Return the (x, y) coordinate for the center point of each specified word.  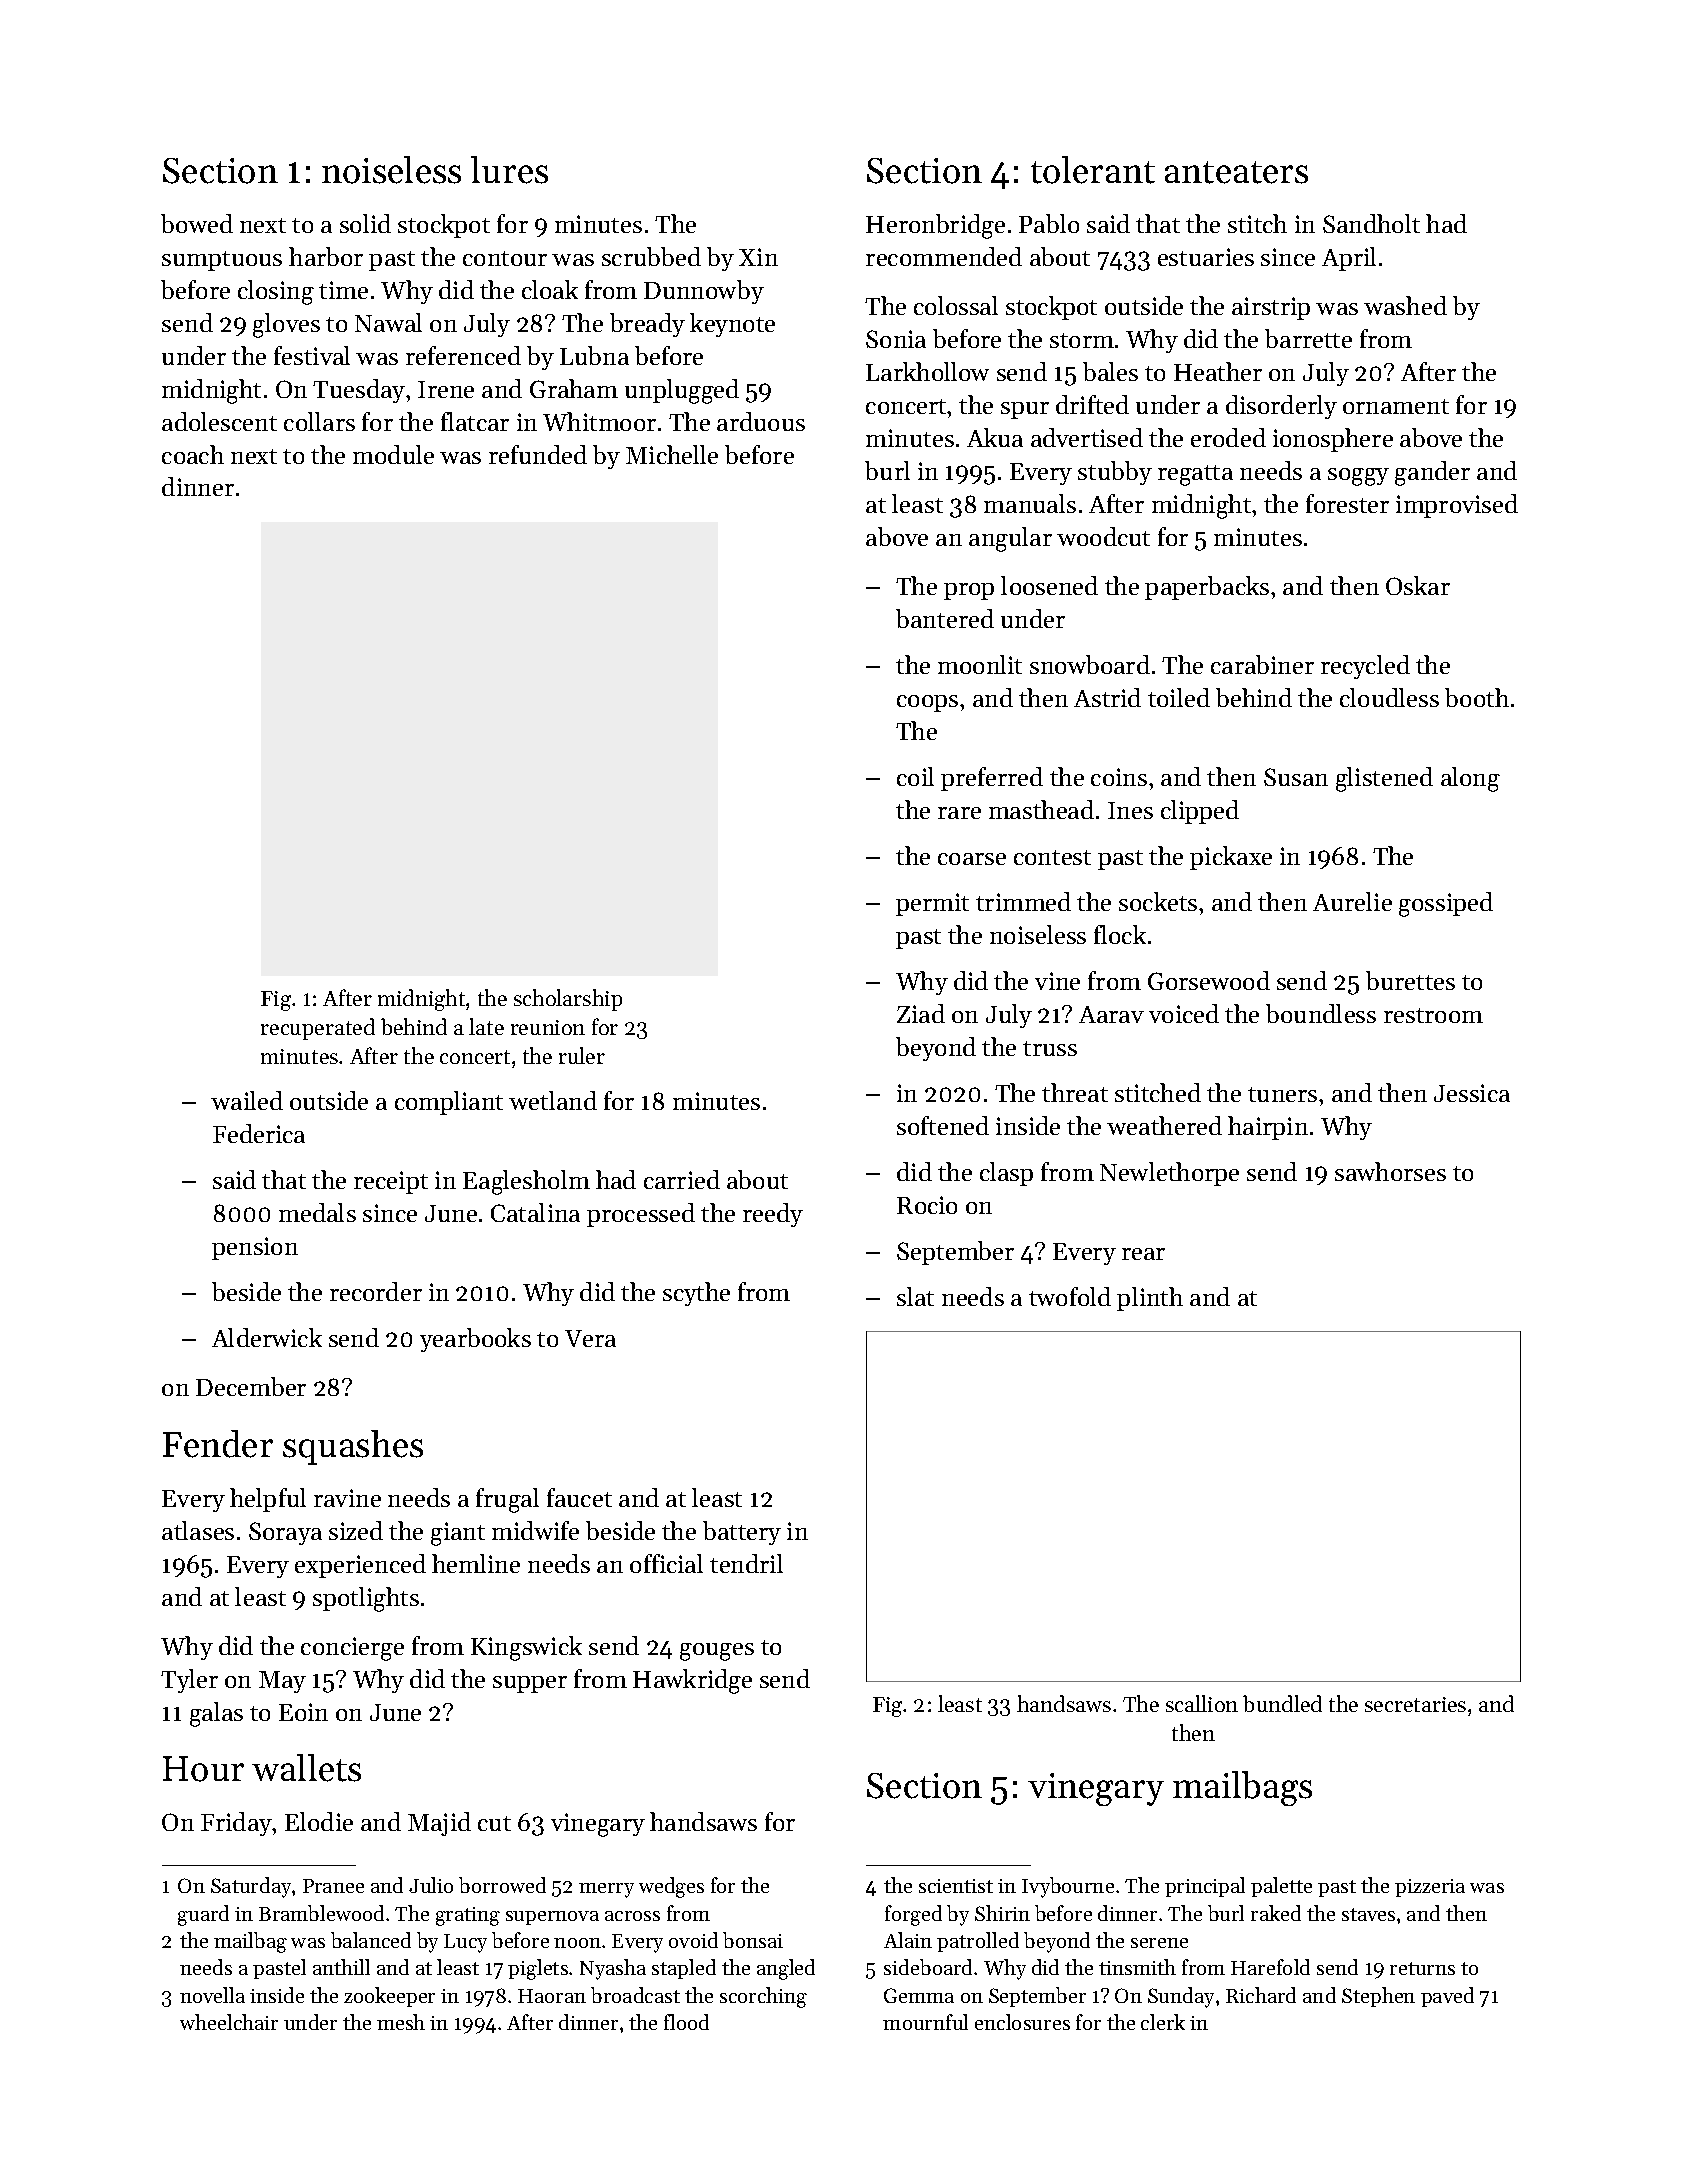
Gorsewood (1209, 980)
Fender (218, 1444)
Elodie (319, 1821)
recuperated (318, 1029)
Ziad (921, 1013)
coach (193, 454)
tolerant (1093, 170)
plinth (1150, 1299)
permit (932, 904)
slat (915, 1296)
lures (509, 170)
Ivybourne (1068, 1887)
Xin (758, 257)
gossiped (1446, 904)
